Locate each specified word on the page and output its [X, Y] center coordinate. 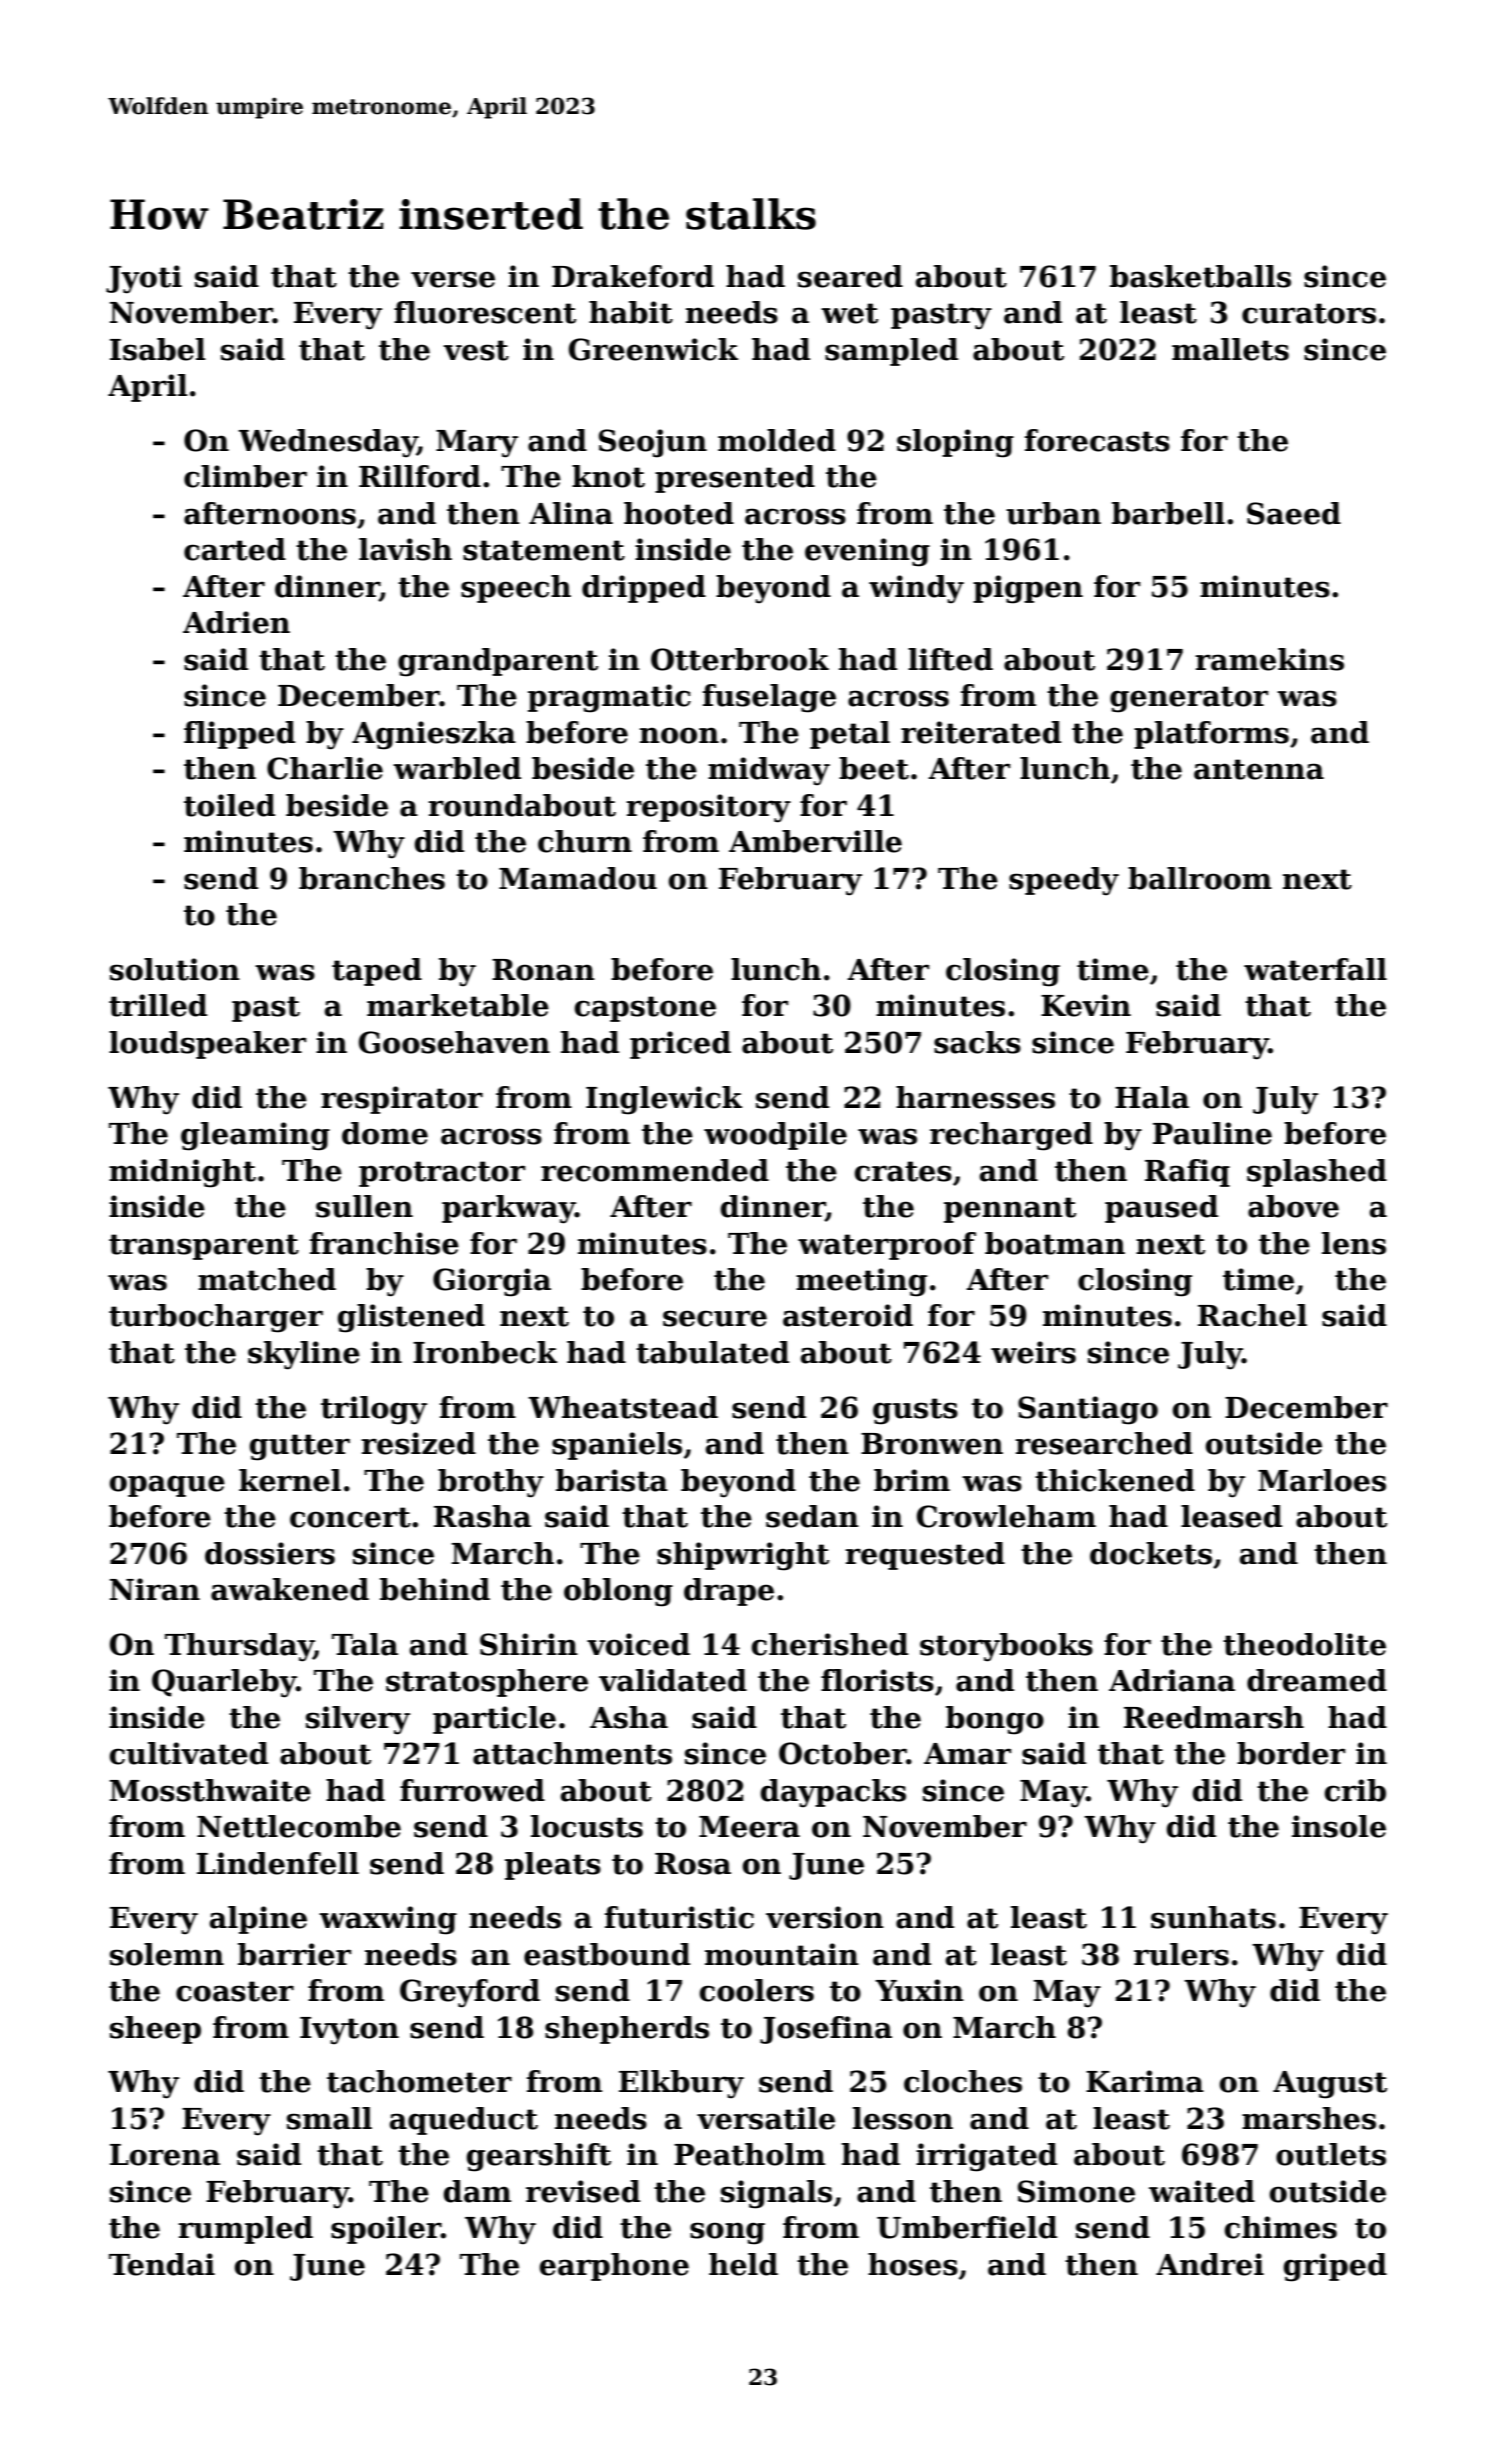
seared [850, 276]
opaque [167, 1486]
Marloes [1322, 1480]
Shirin [529, 1644]
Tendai [162, 2264]
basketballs [1200, 276]
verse [453, 279]
